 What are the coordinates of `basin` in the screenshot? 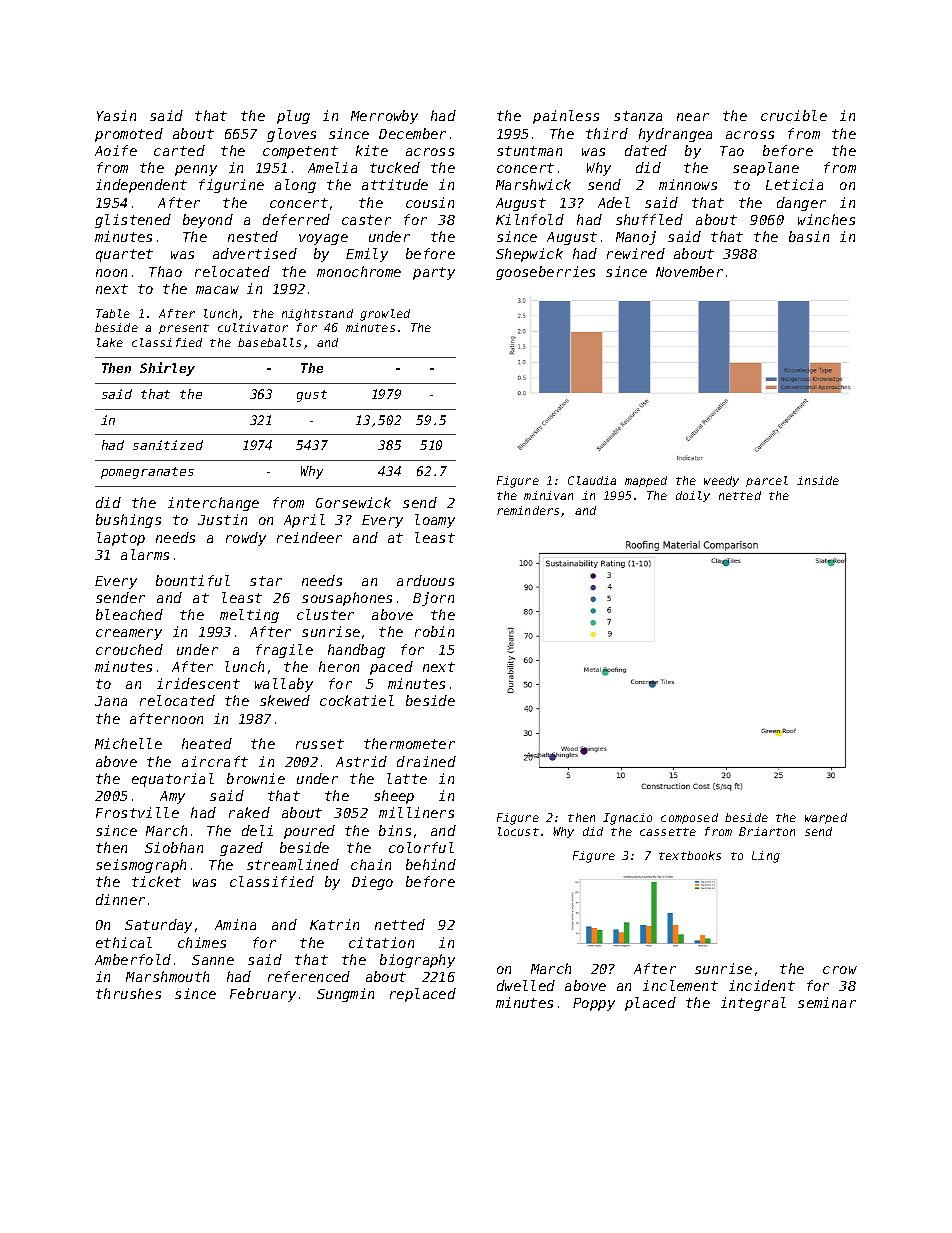 It's located at (809, 236).
